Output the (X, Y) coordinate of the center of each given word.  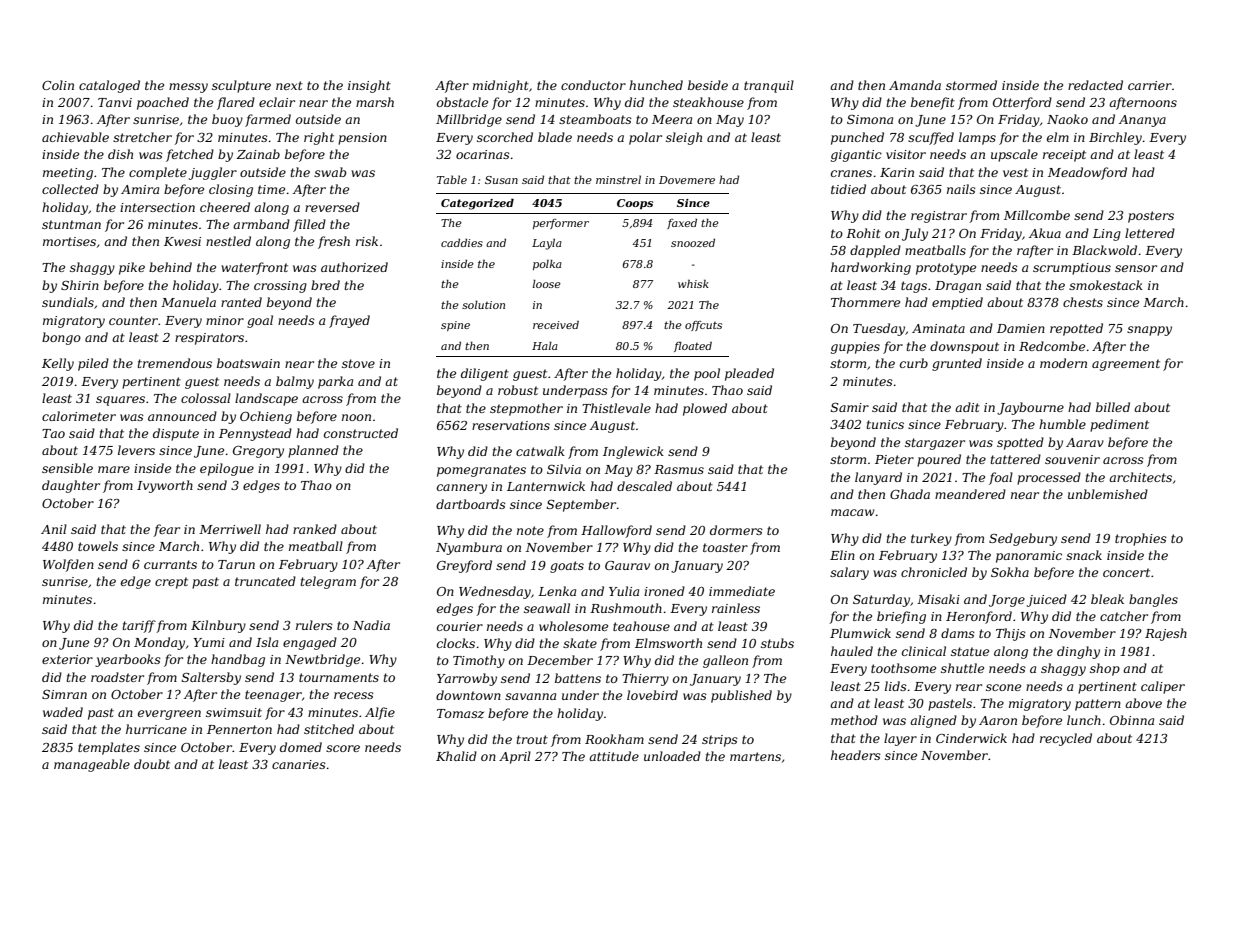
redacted (1095, 85)
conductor (593, 85)
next (289, 85)
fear (166, 530)
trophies (1141, 539)
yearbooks (128, 660)
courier (460, 626)
